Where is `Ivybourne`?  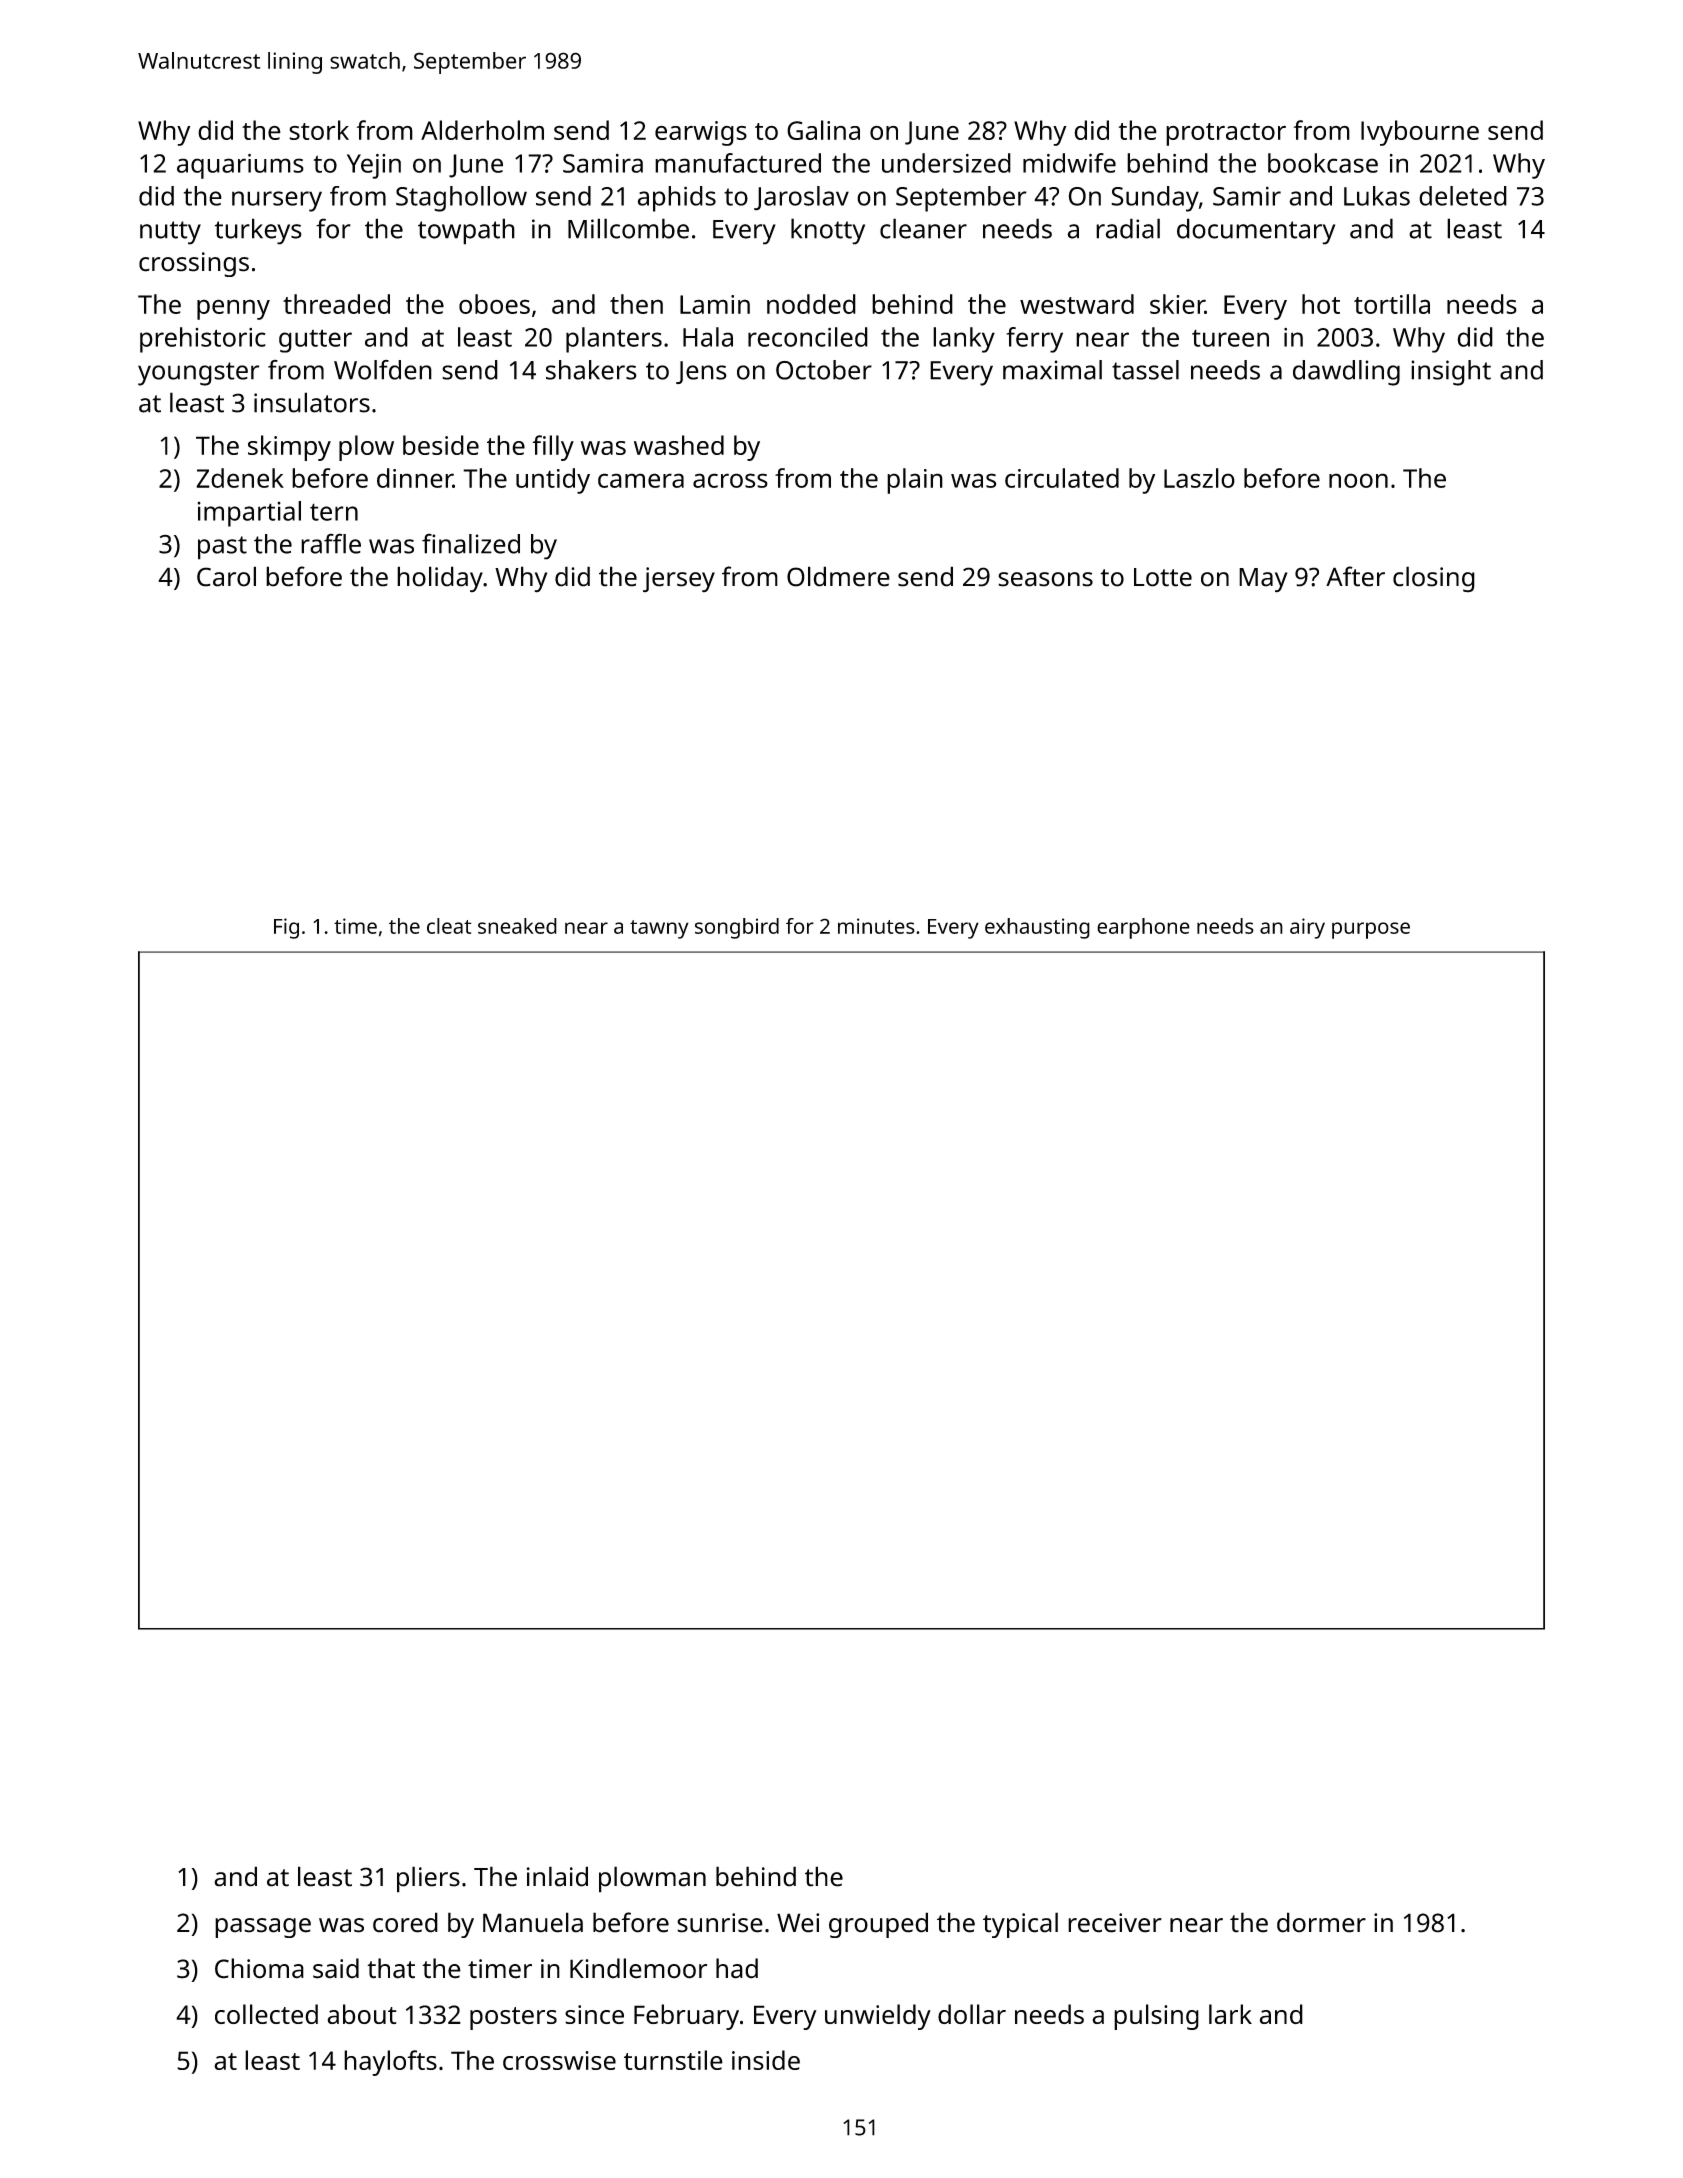 Ivybourne is located at coordinates (1420, 133).
